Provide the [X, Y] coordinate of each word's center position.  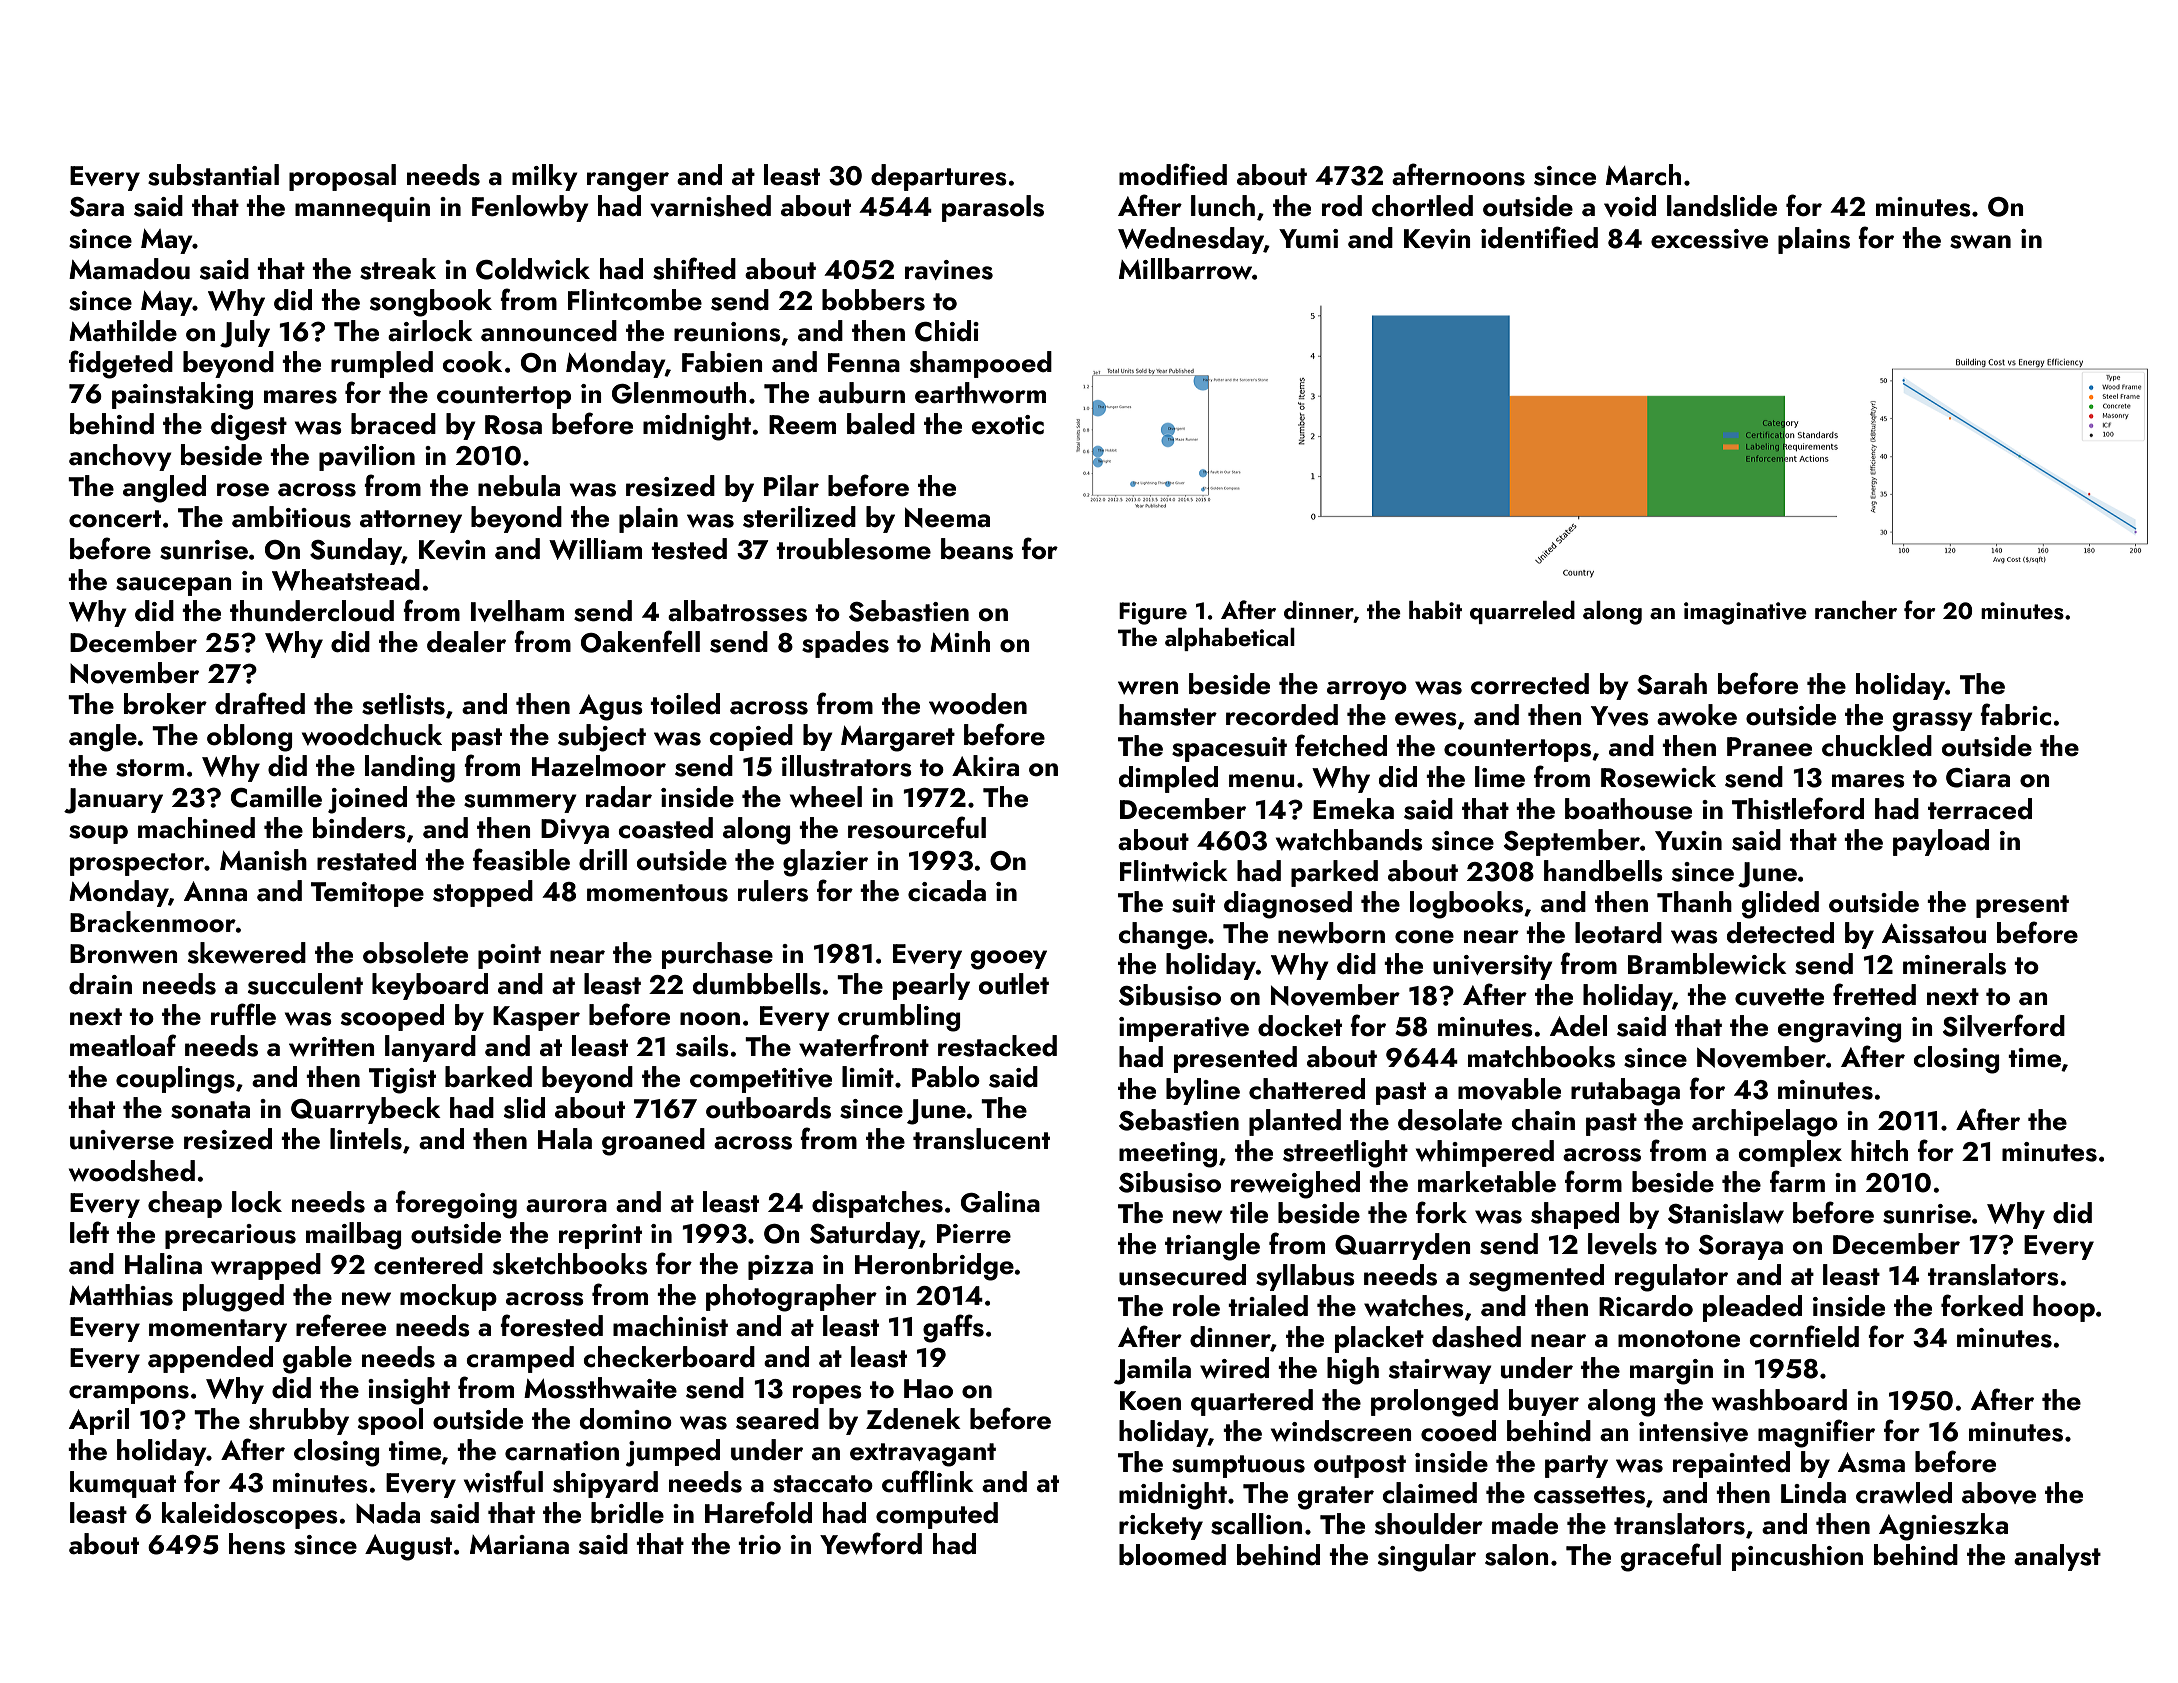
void [1630, 206]
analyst [2057, 1557]
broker [165, 704]
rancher [1856, 610]
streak [398, 269]
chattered [1307, 1089]
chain [1543, 1120]
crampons [129, 1394]
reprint [600, 1236]
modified [1173, 174]
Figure [1153, 613]
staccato [823, 1484]
